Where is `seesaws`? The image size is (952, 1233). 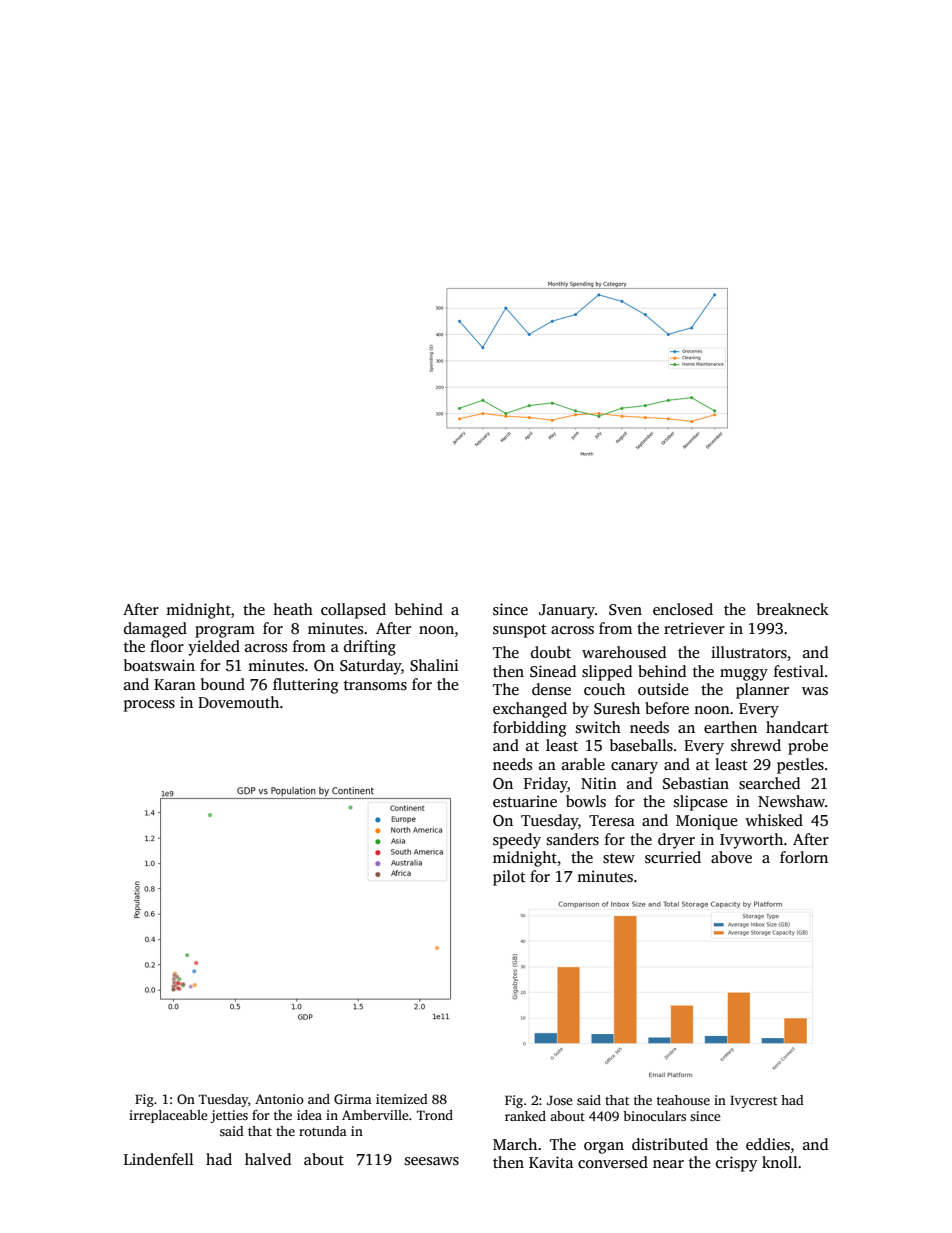 seesaws is located at coordinates (432, 1161).
